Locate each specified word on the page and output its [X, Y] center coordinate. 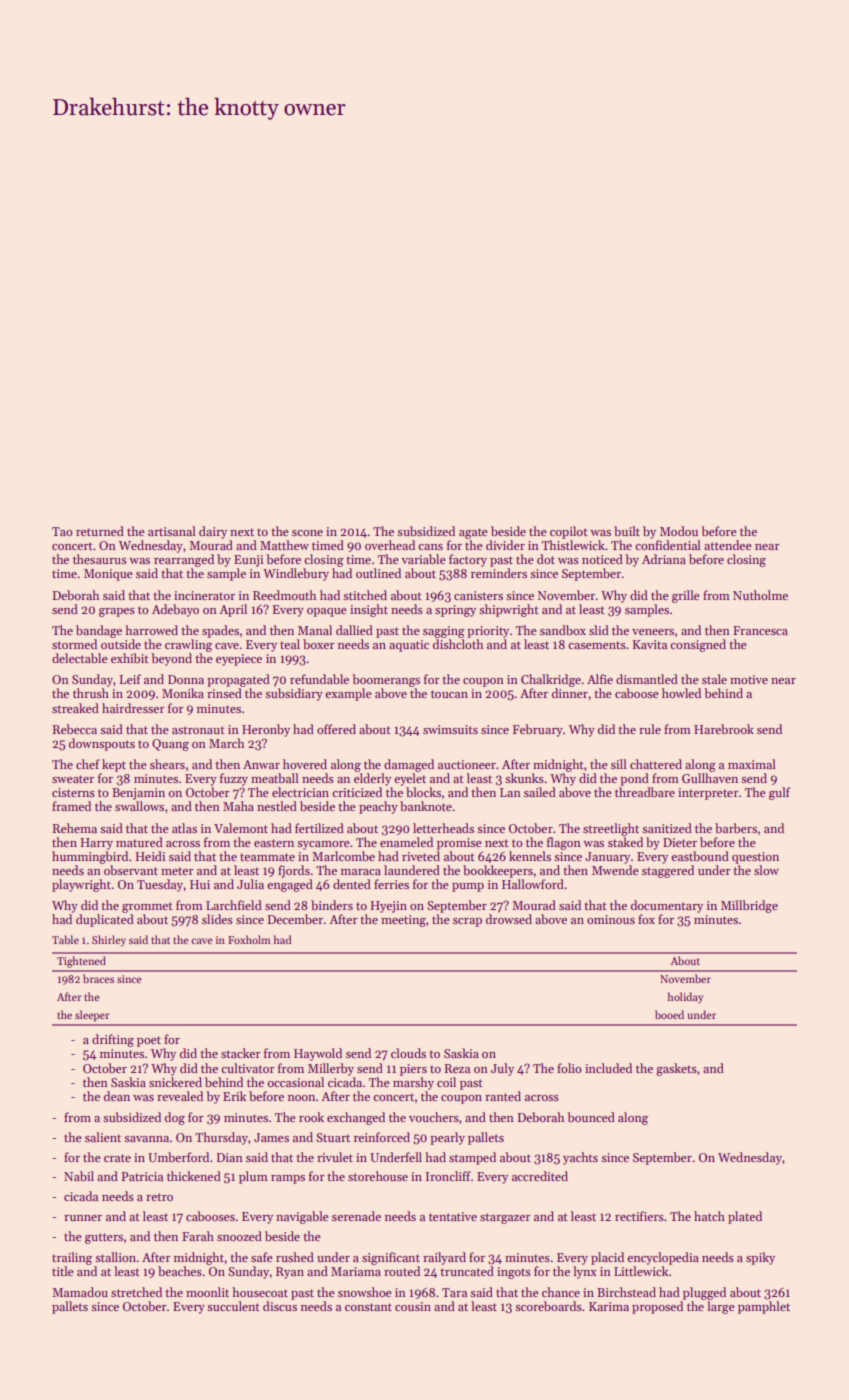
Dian [230, 1157]
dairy [213, 532]
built [627, 531]
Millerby [331, 1069]
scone [307, 533]
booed [669, 1014]
